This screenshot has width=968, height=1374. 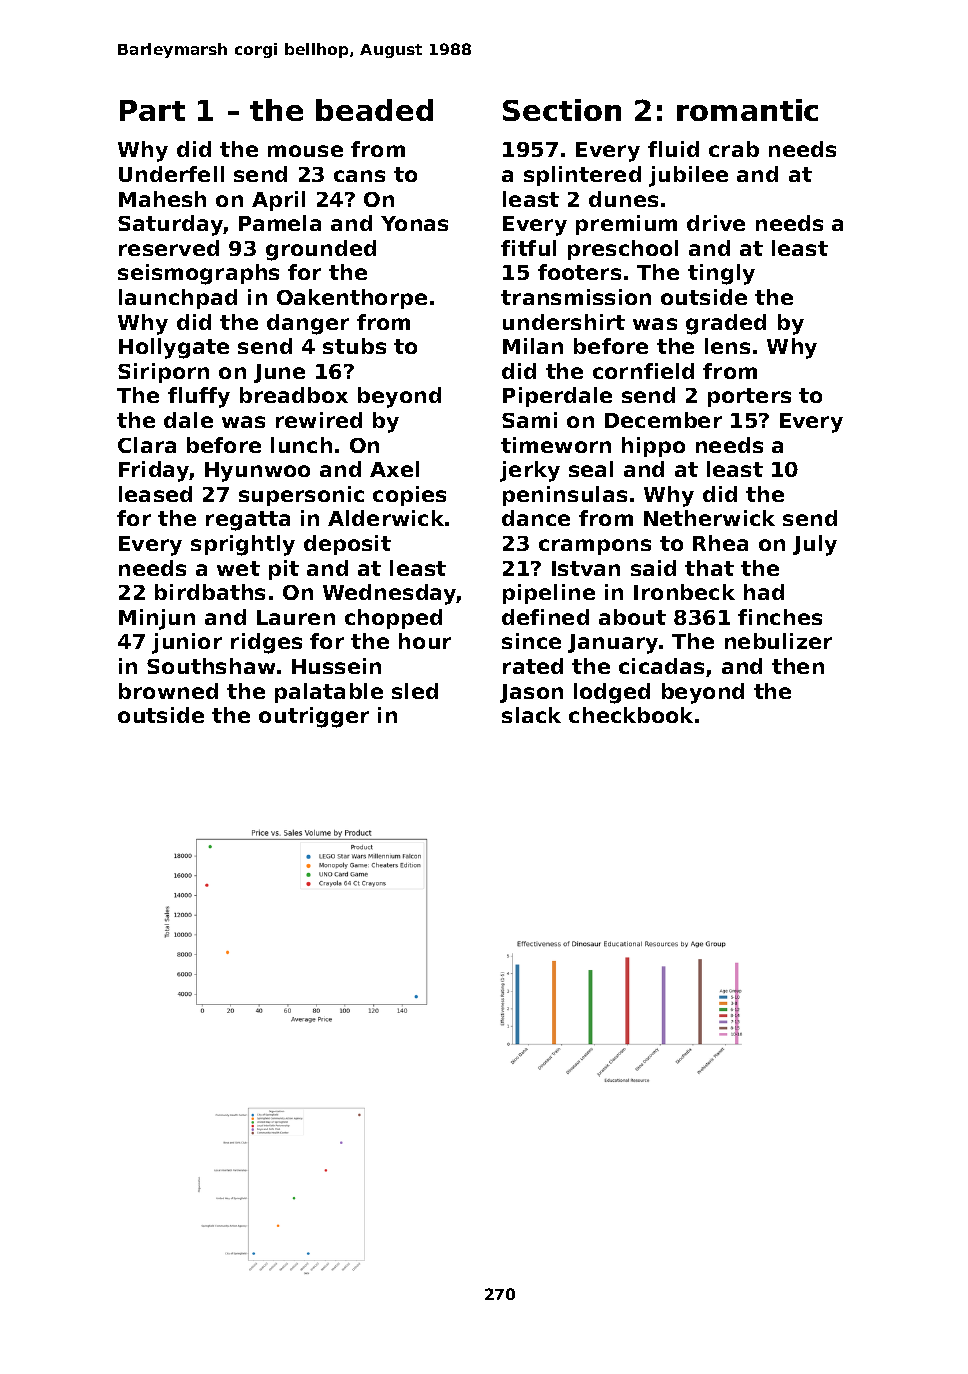 What do you see at coordinates (747, 110) in the screenshot?
I see `romantic` at bounding box center [747, 110].
